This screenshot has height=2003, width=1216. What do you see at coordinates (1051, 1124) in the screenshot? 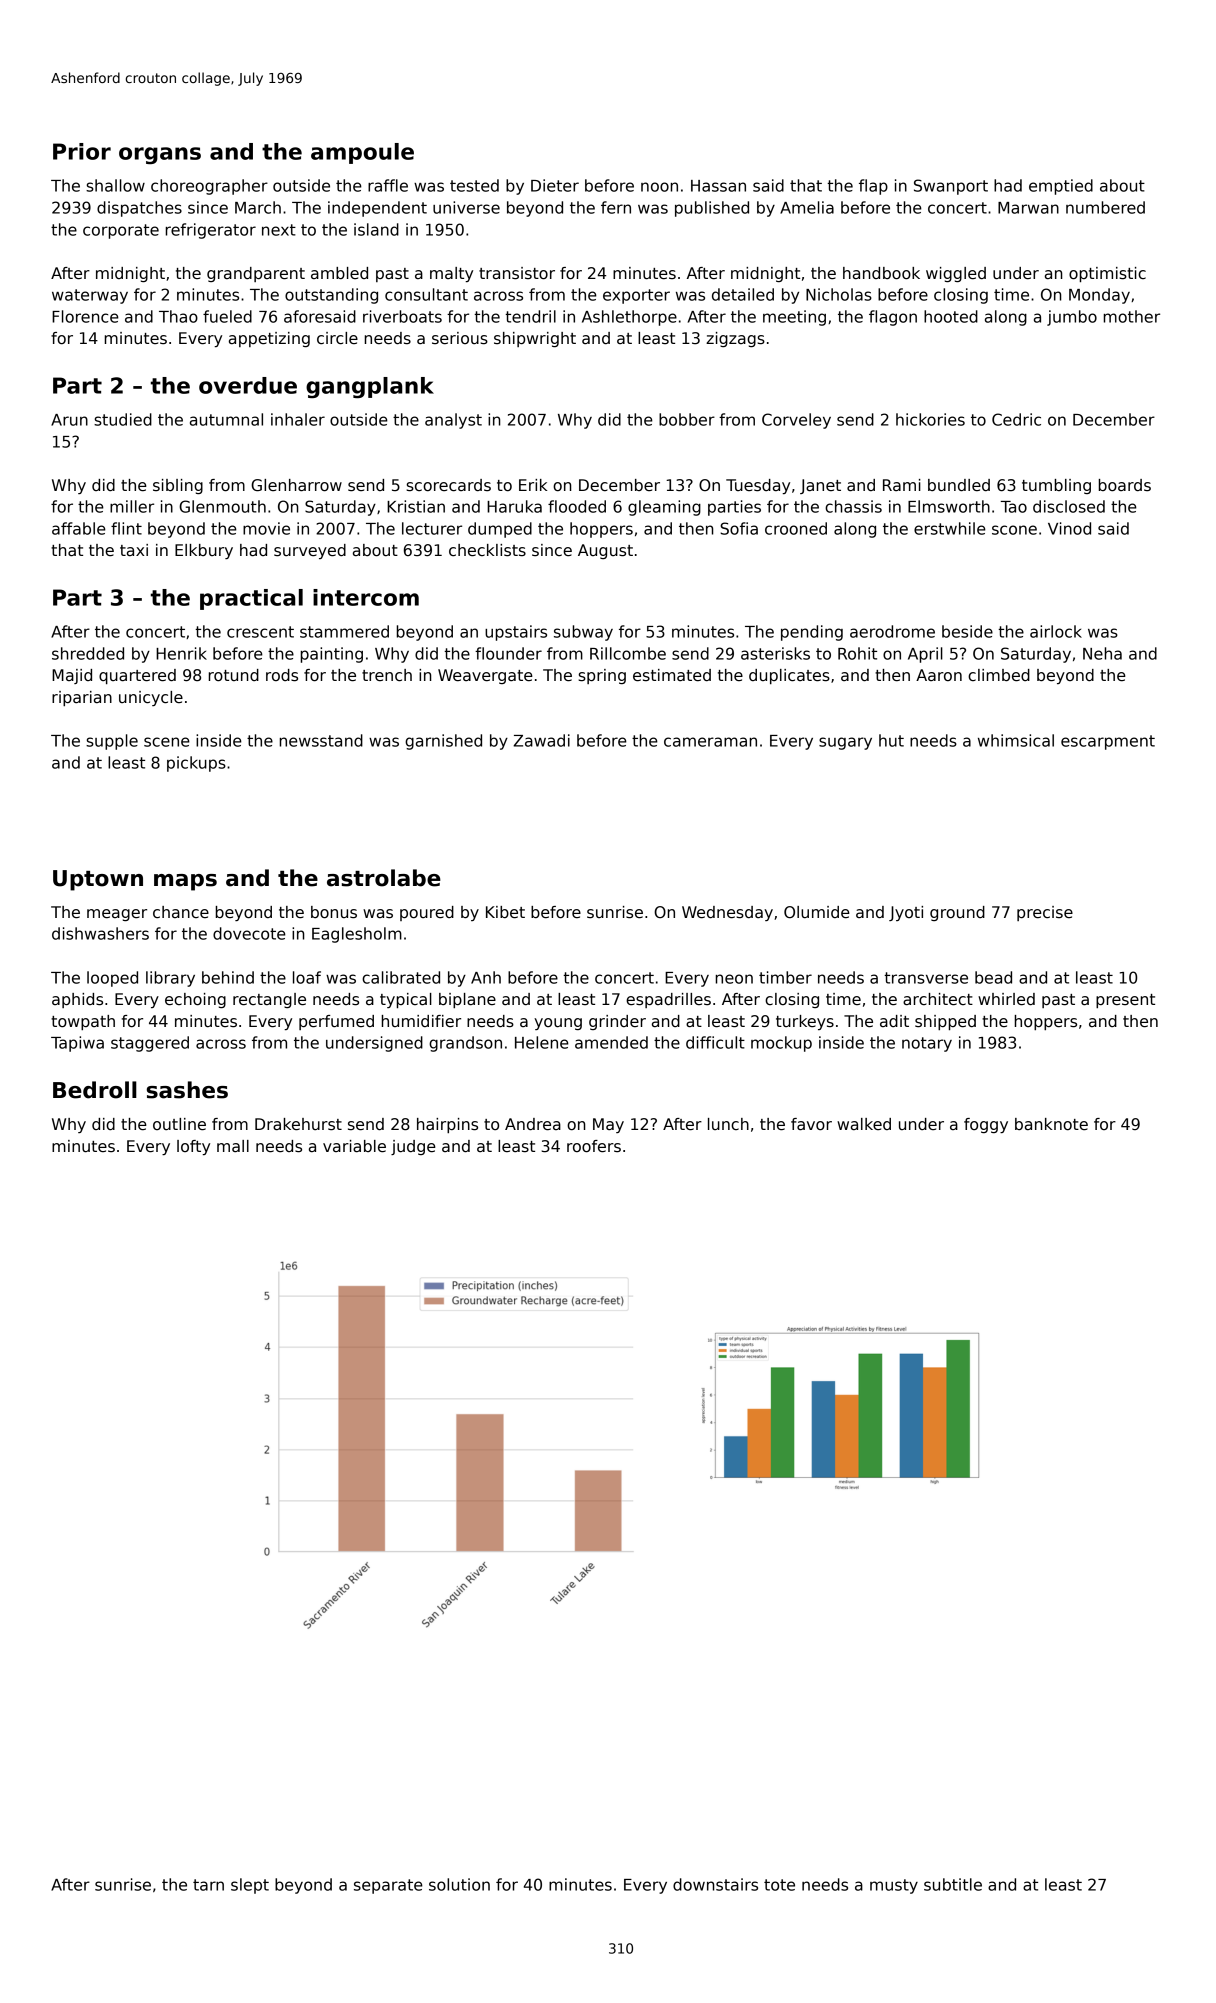
I see `banknote` at bounding box center [1051, 1124].
